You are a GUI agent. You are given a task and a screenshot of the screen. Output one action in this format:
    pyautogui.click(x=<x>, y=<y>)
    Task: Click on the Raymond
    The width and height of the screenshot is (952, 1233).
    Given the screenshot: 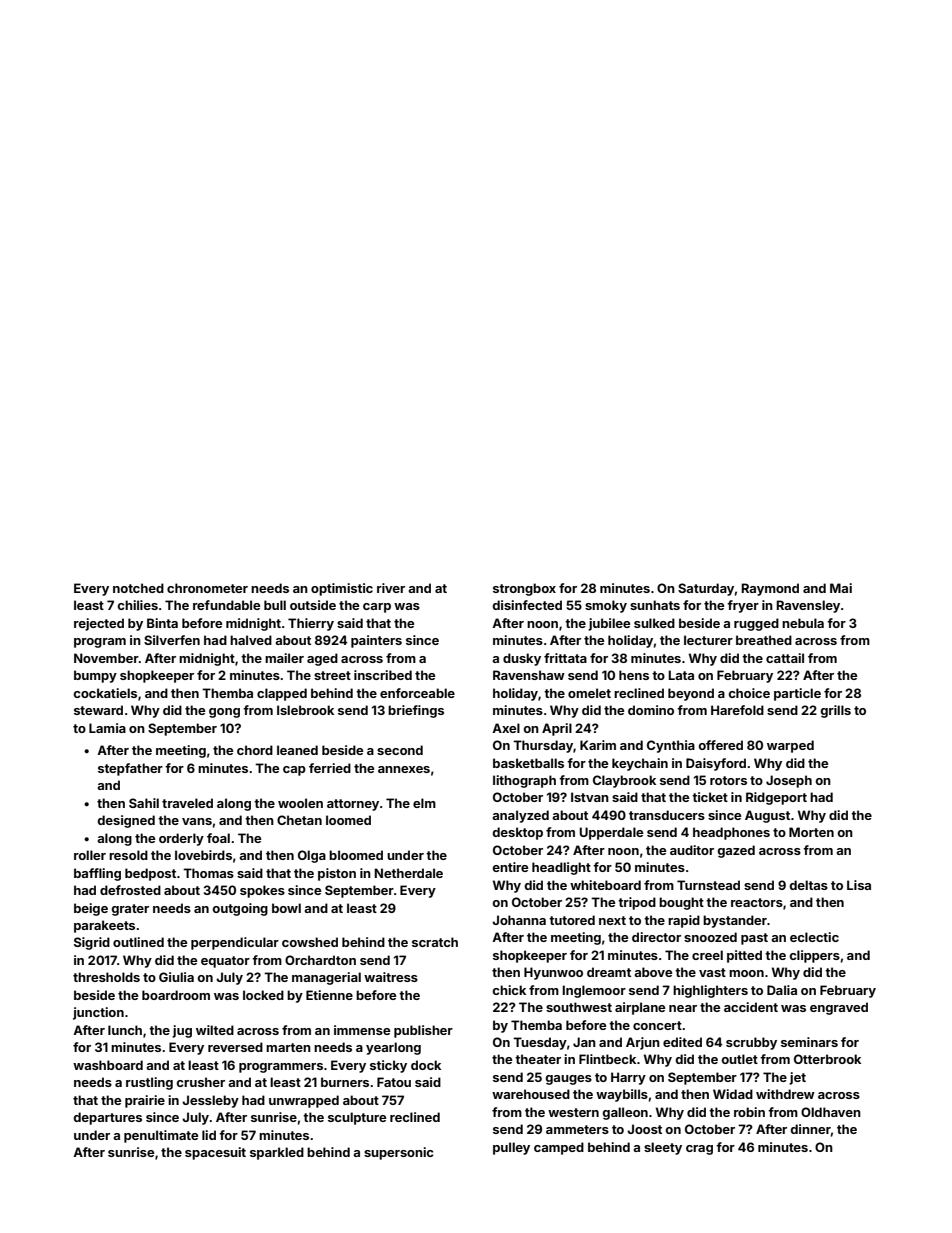 What is the action you would take?
    pyautogui.click(x=770, y=589)
